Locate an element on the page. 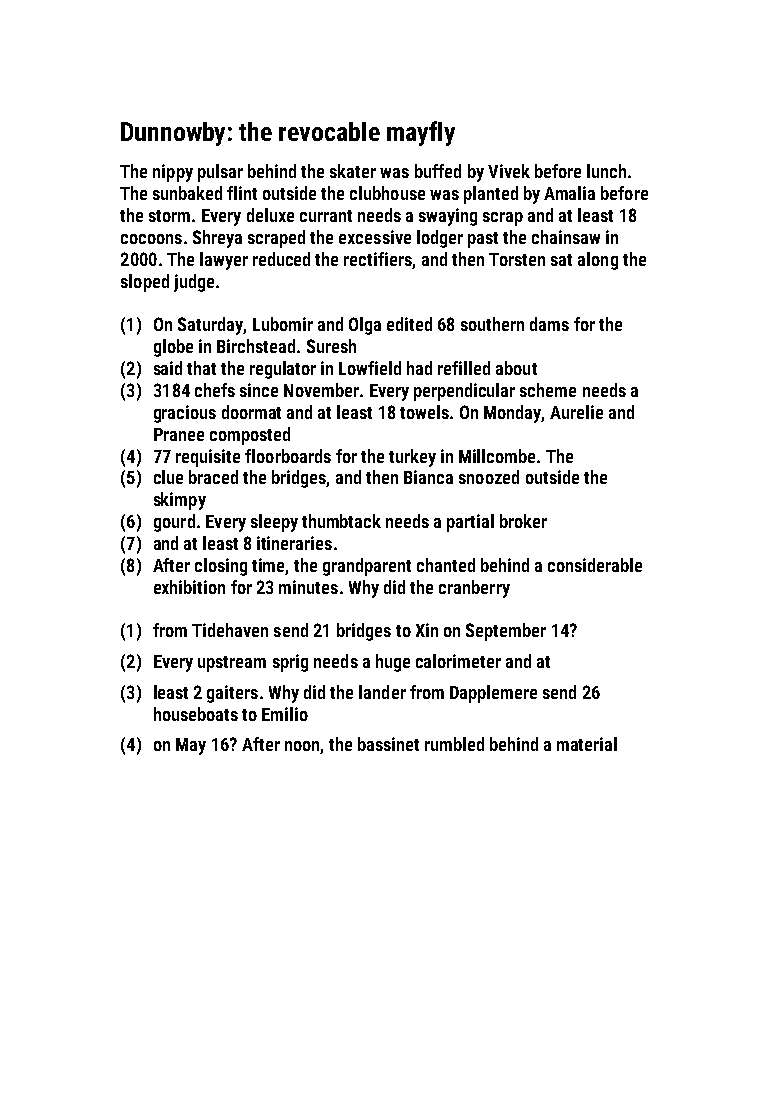 This page has width=777, height=1103. exhibition is located at coordinates (189, 587).
